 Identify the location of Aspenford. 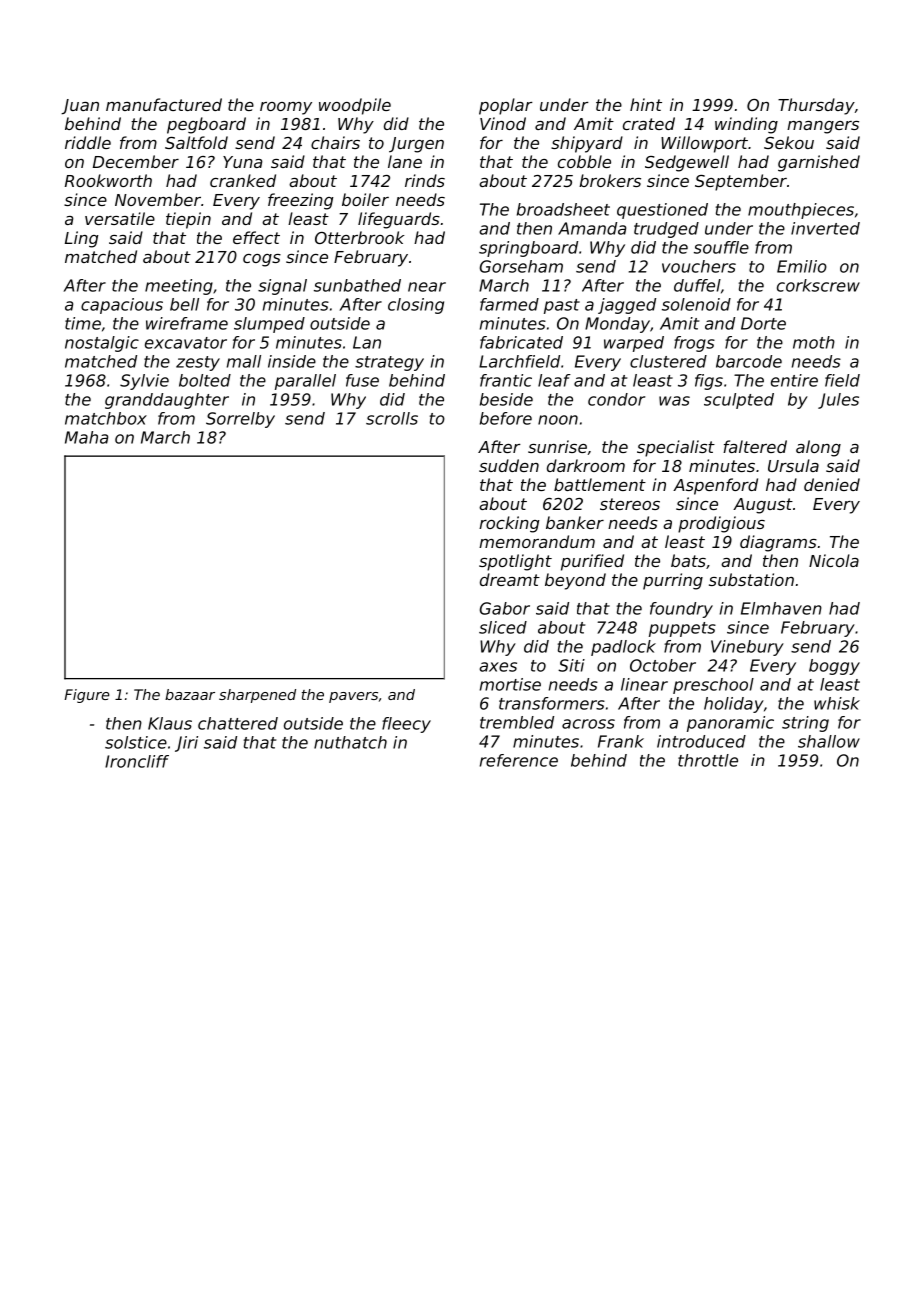
(715, 486).
